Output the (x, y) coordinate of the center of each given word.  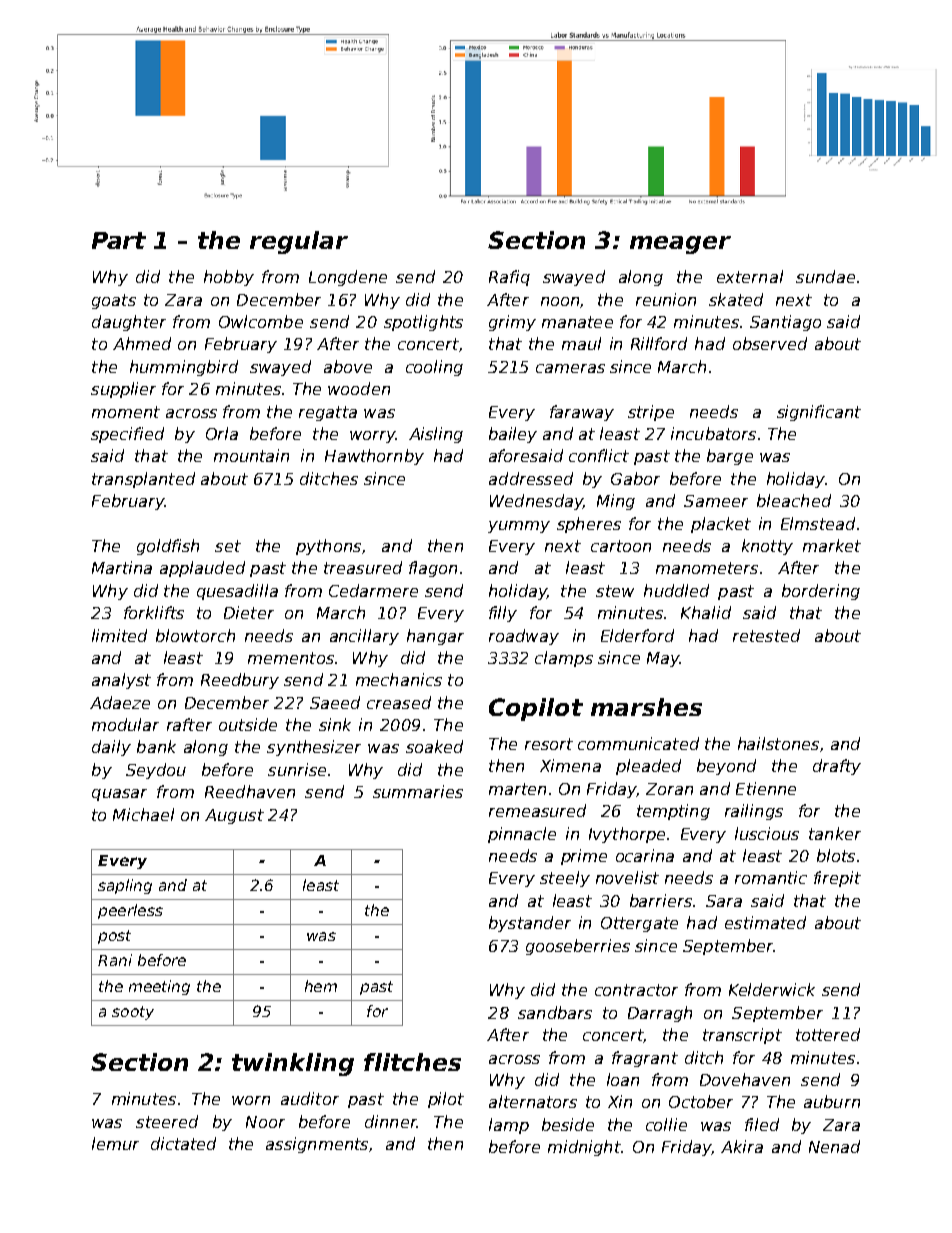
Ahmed (142, 343)
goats (114, 301)
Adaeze (120, 702)
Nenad (834, 1146)
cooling (434, 368)
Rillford (659, 343)
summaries (418, 791)
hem (321, 986)
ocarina (645, 855)
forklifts (154, 612)
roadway (524, 637)
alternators (533, 1101)
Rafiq (509, 278)
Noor (265, 1122)
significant (819, 413)
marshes (646, 707)
